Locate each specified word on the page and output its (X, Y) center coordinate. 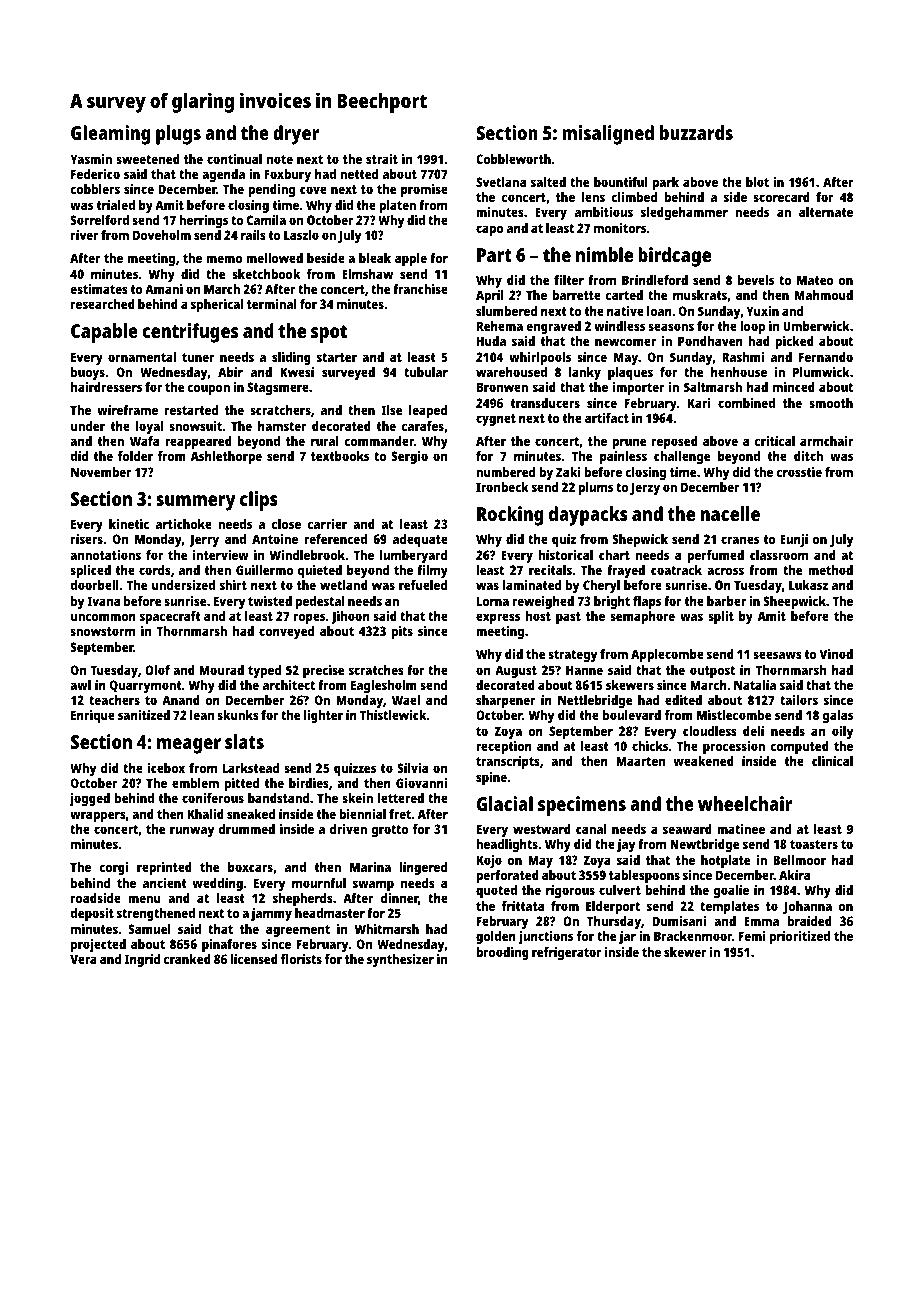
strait (382, 159)
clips (259, 501)
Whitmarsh (387, 929)
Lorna (493, 601)
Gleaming (111, 135)
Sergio (409, 457)
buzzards (696, 132)
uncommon (103, 617)
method (830, 570)
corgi (114, 868)
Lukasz (808, 585)
